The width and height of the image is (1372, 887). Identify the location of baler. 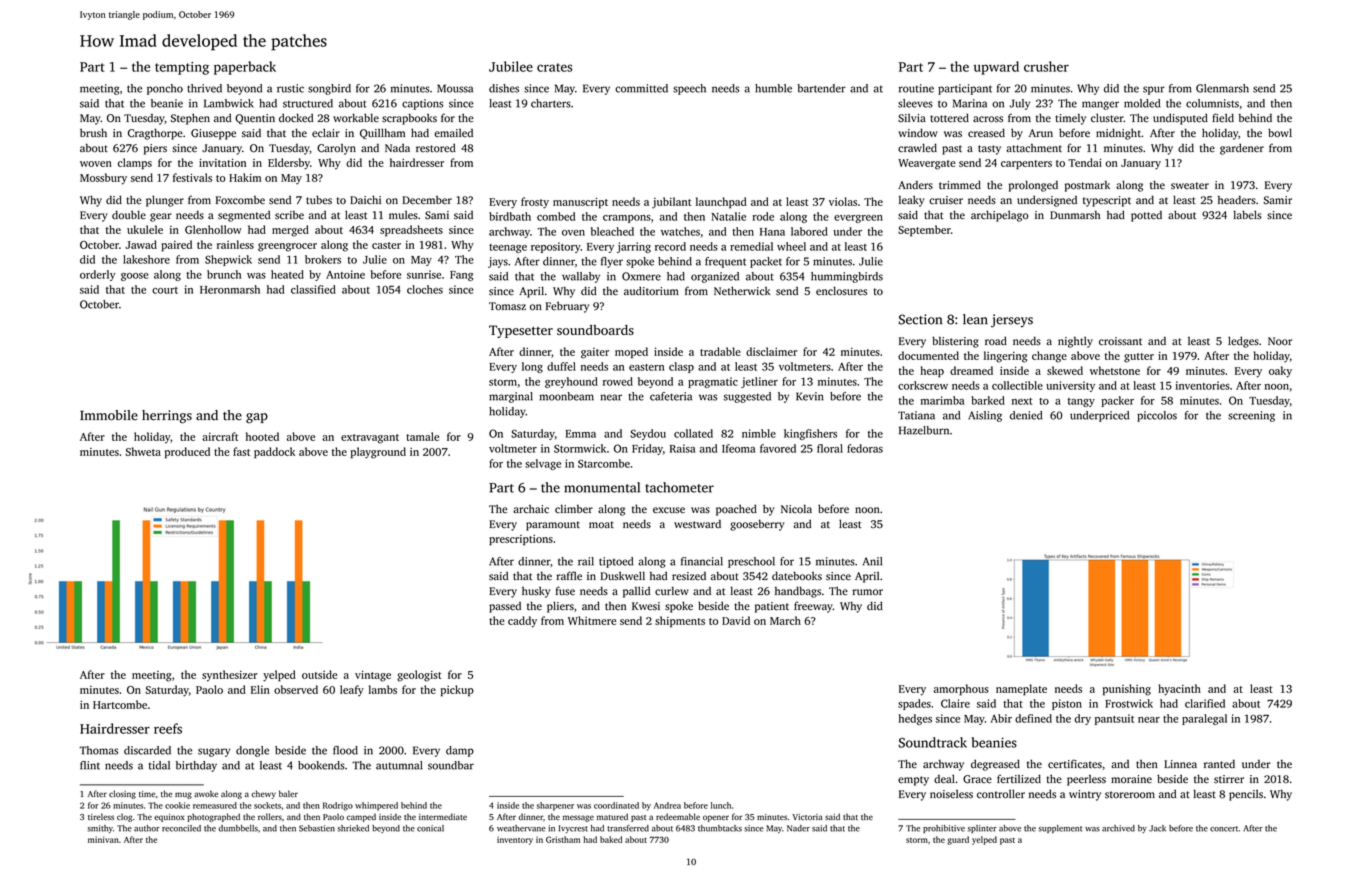
(288, 793).
